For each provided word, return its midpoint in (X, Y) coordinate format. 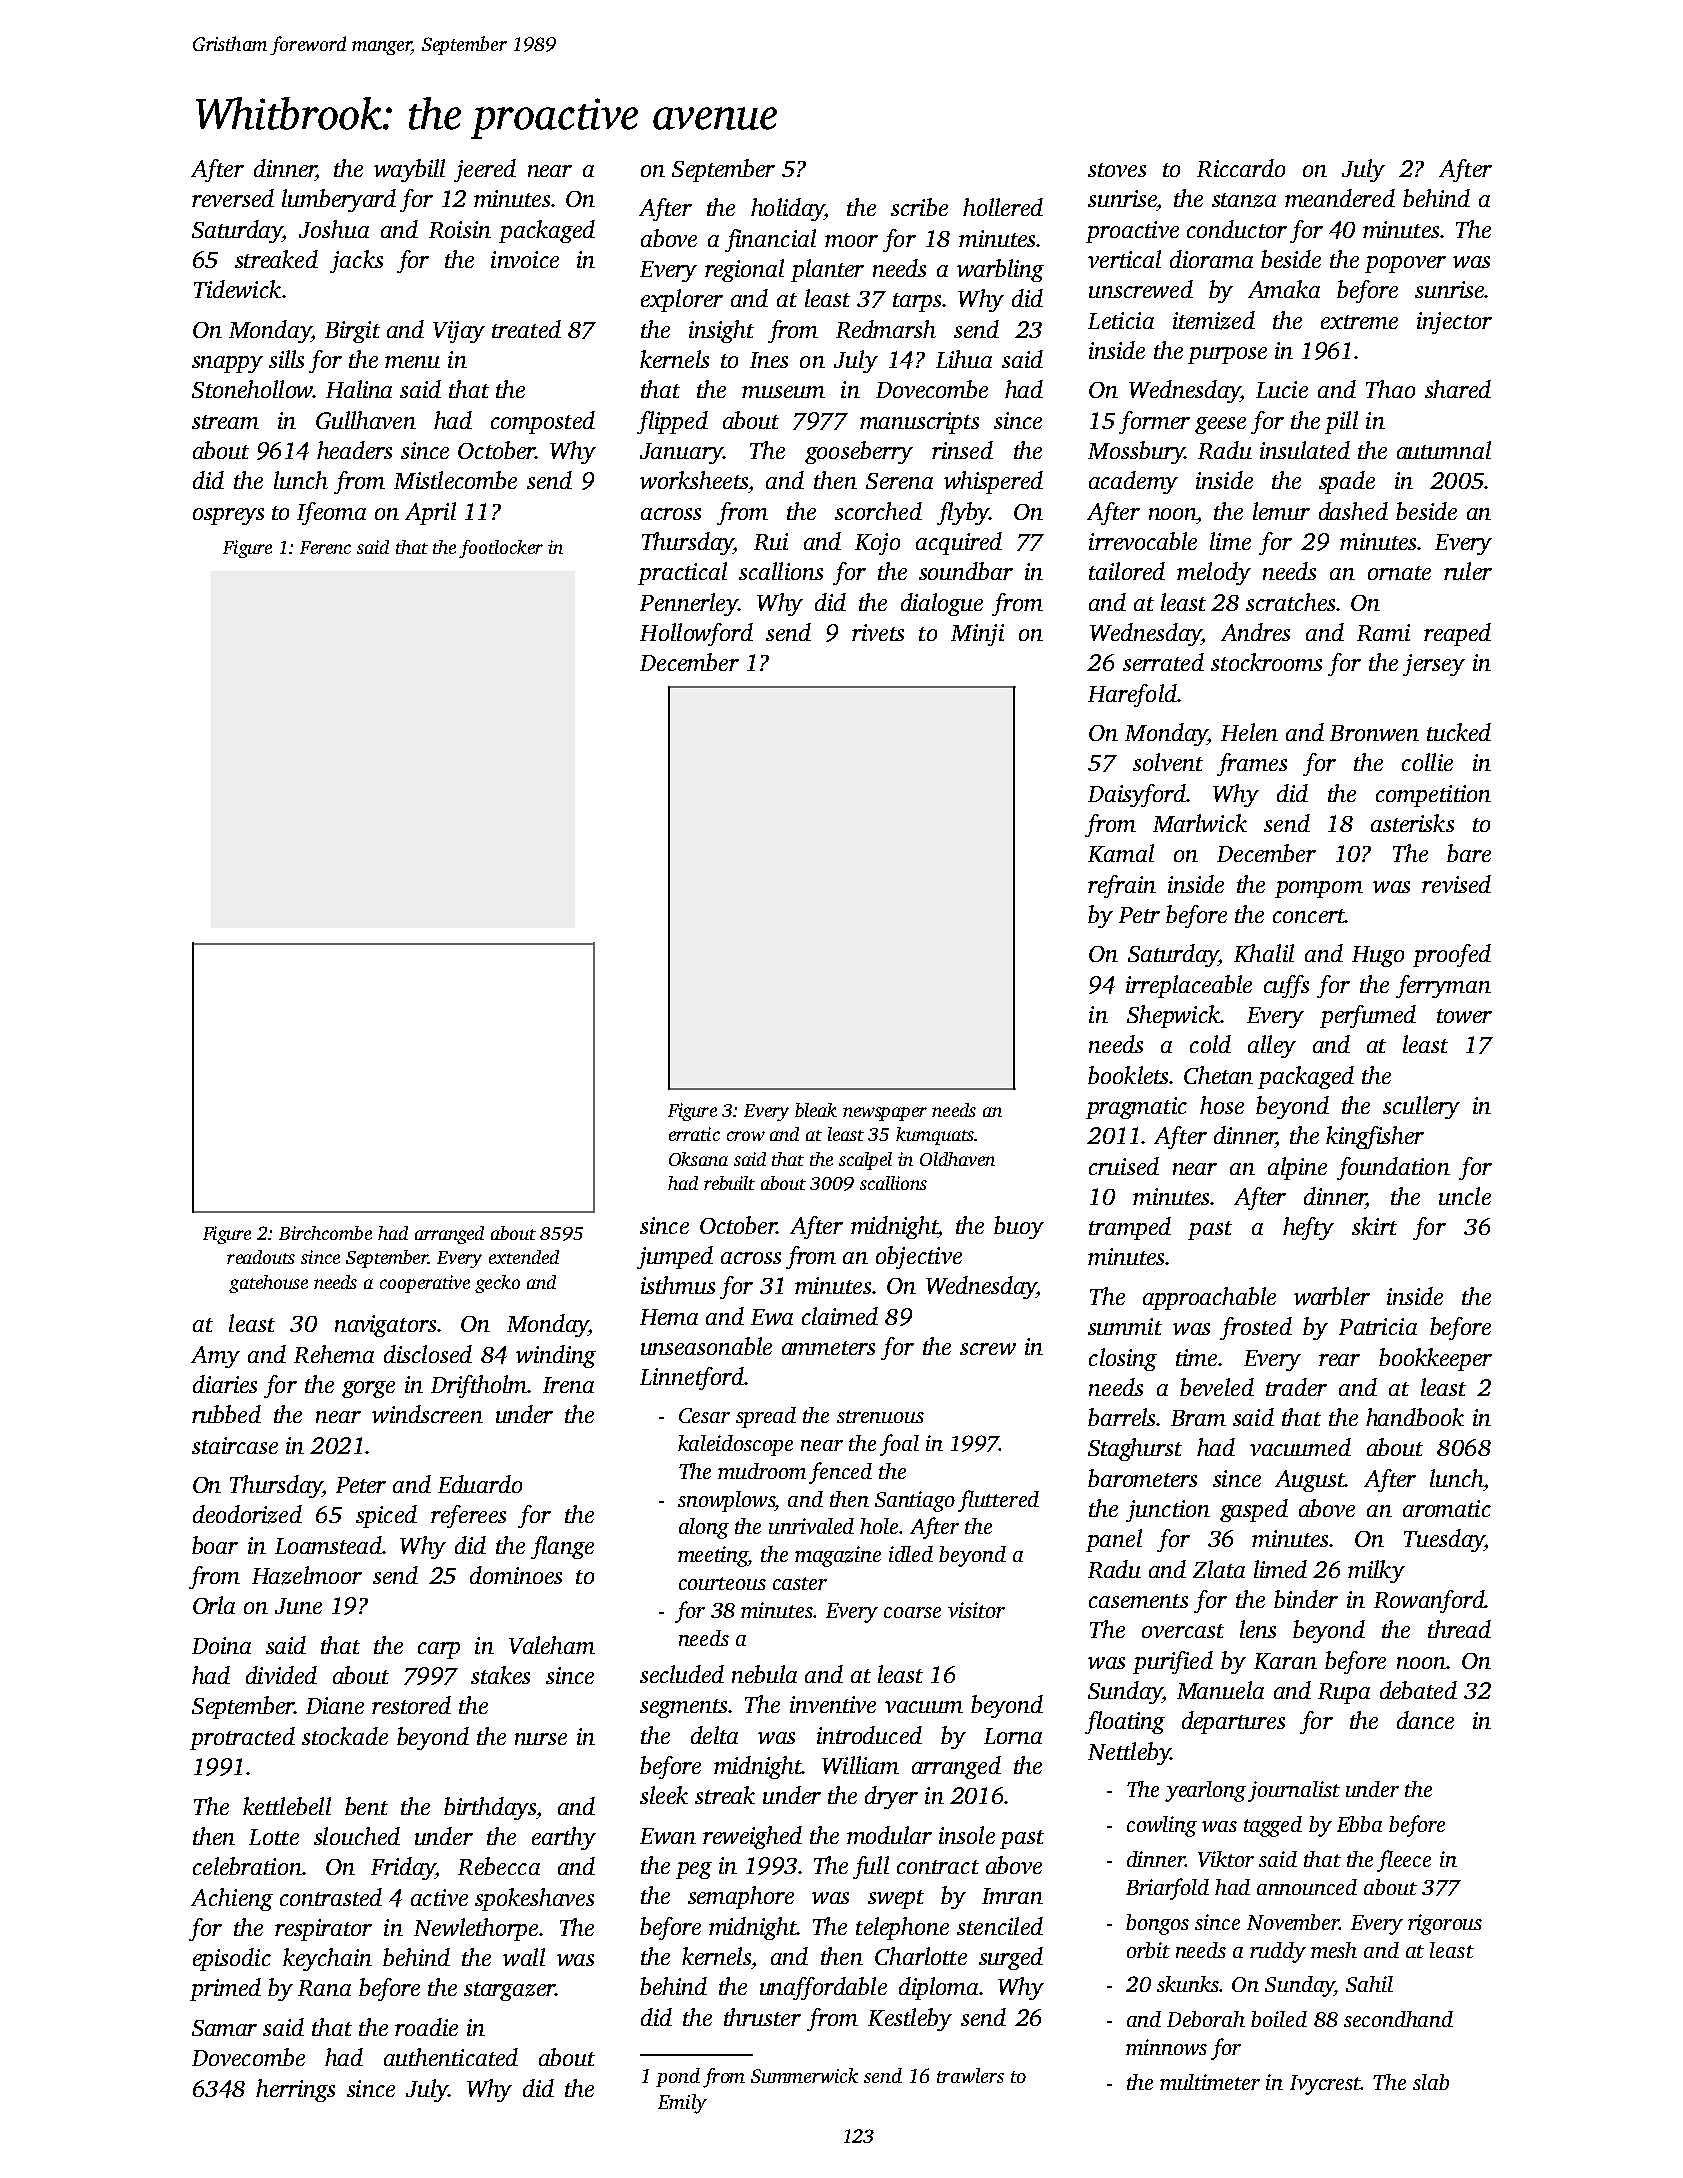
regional (744, 270)
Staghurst (1135, 1449)
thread (1459, 1629)
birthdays (490, 1808)
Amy (215, 1357)
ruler (1468, 571)
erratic (694, 1134)
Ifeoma (331, 513)
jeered (485, 170)
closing (1123, 1359)
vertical (1124, 259)
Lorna (1013, 1736)
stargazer (509, 1991)
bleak (816, 1110)
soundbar (966, 571)
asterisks (1412, 823)
